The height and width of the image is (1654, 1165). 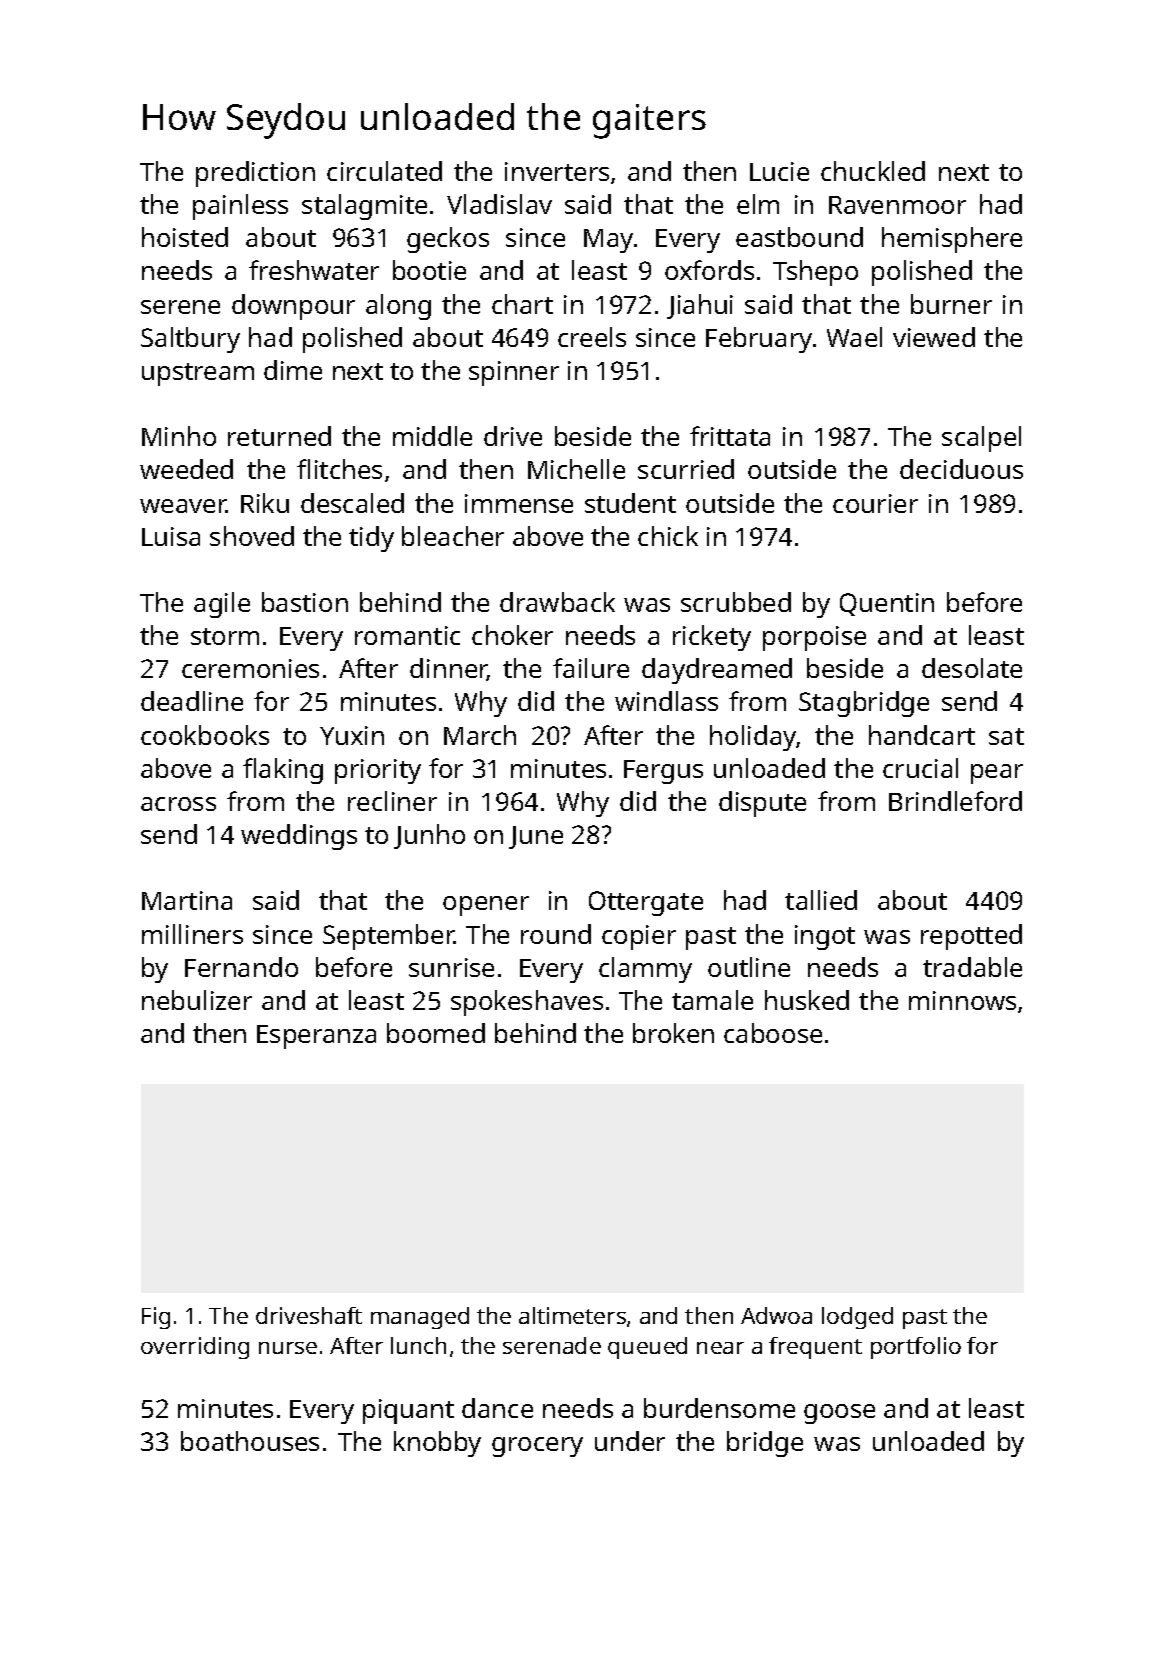 What do you see at coordinates (773, 1033) in the image?
I see `caboose` at bounding box center [773, 1033].
